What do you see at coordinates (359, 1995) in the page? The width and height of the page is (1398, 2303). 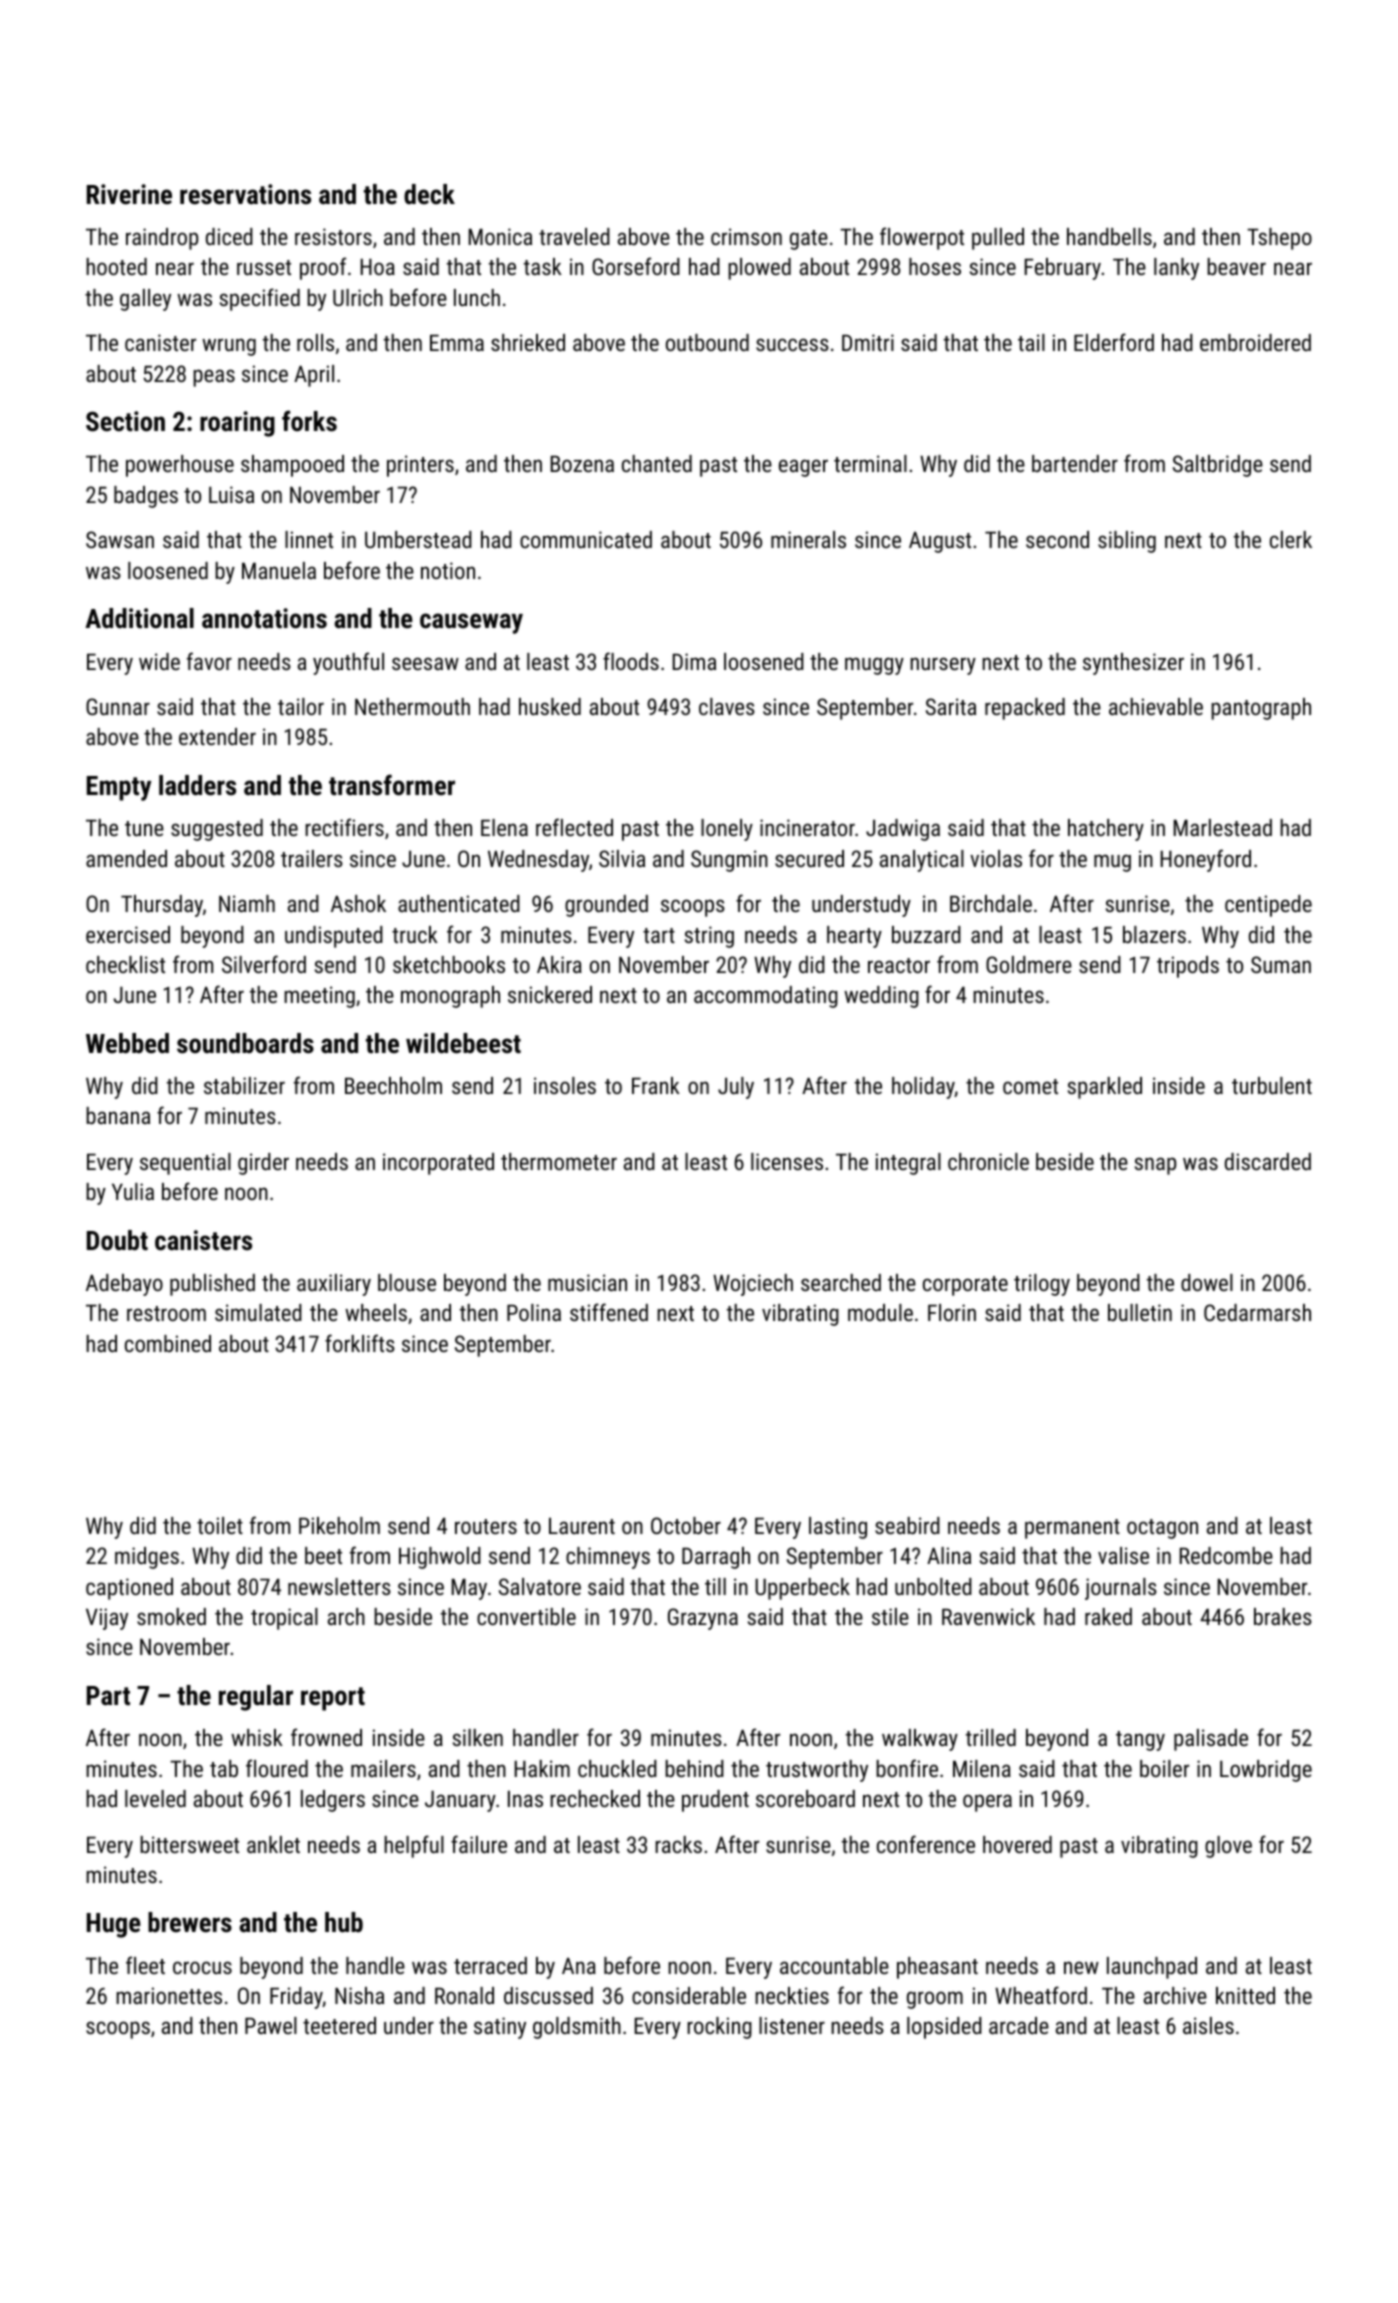 I see `Nisha` at bounding box center [359, 1995].
